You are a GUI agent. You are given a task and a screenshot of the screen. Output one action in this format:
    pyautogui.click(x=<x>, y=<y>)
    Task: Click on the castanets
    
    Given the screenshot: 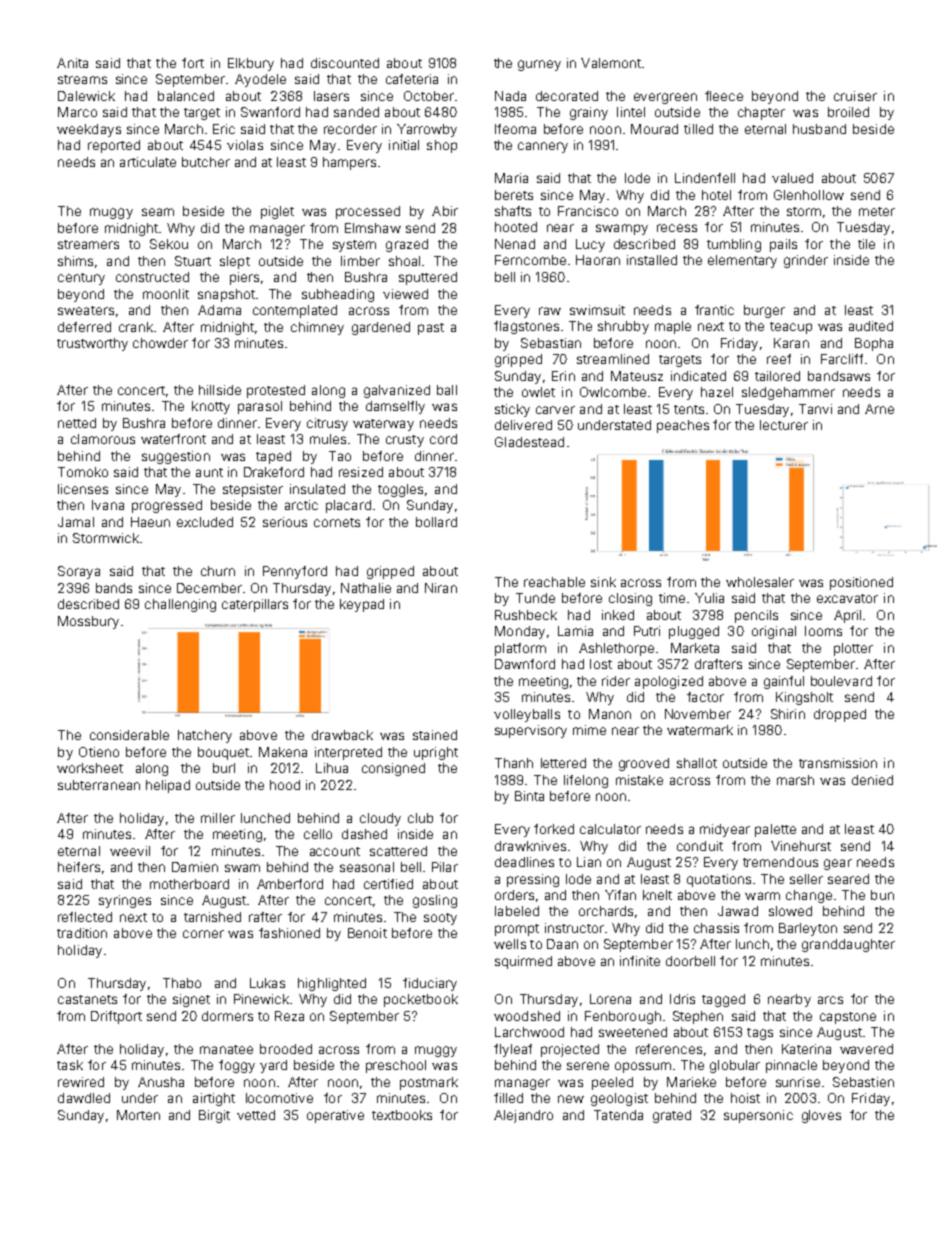 What is the action you would take?
    pyautogui.click(x=87, y=999)
